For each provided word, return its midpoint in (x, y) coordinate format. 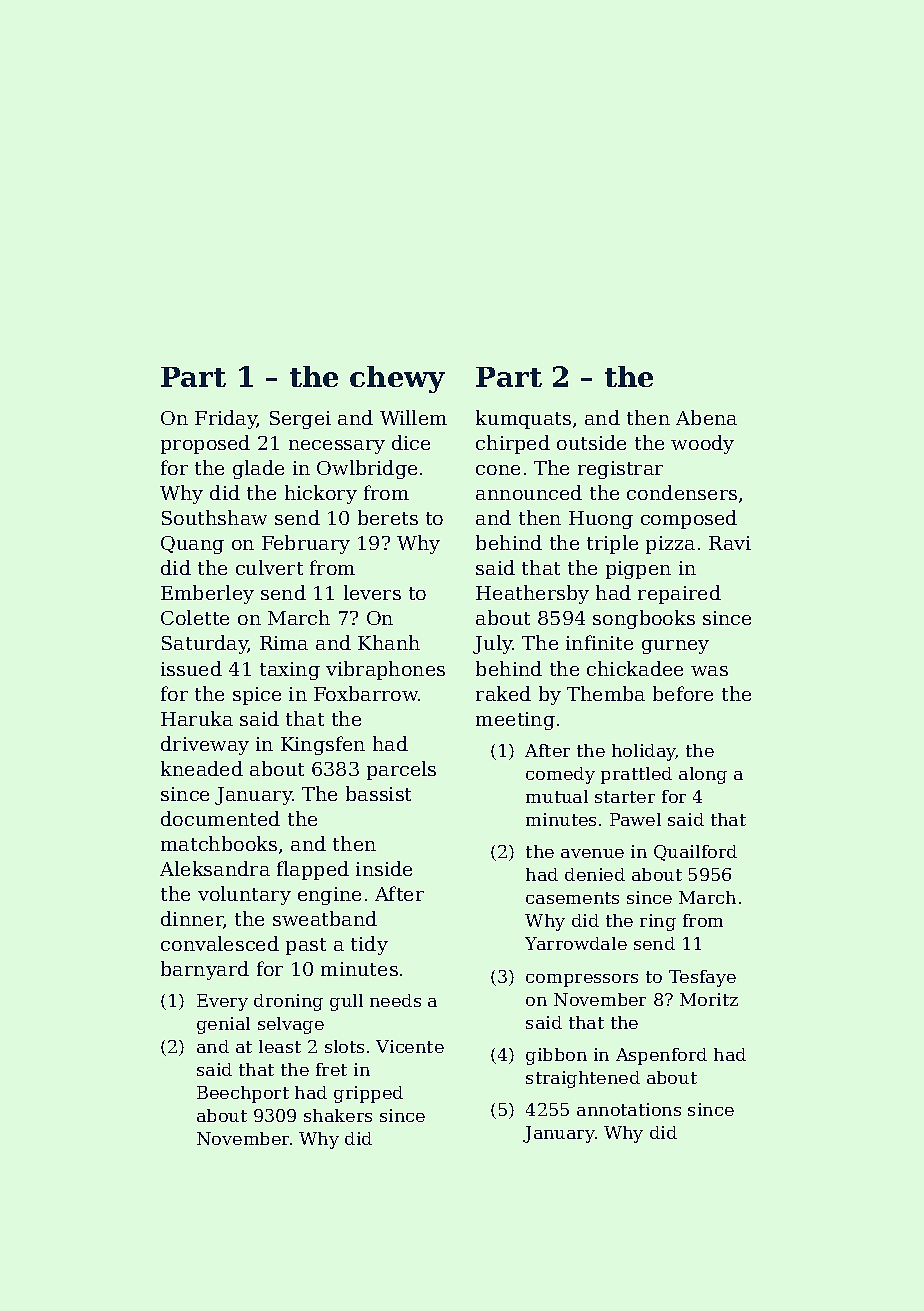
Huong (601, 520)
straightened (583, 1079)
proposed (205, 444)
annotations (629, 1109)
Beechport (243, 1094)
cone (498, 470)
